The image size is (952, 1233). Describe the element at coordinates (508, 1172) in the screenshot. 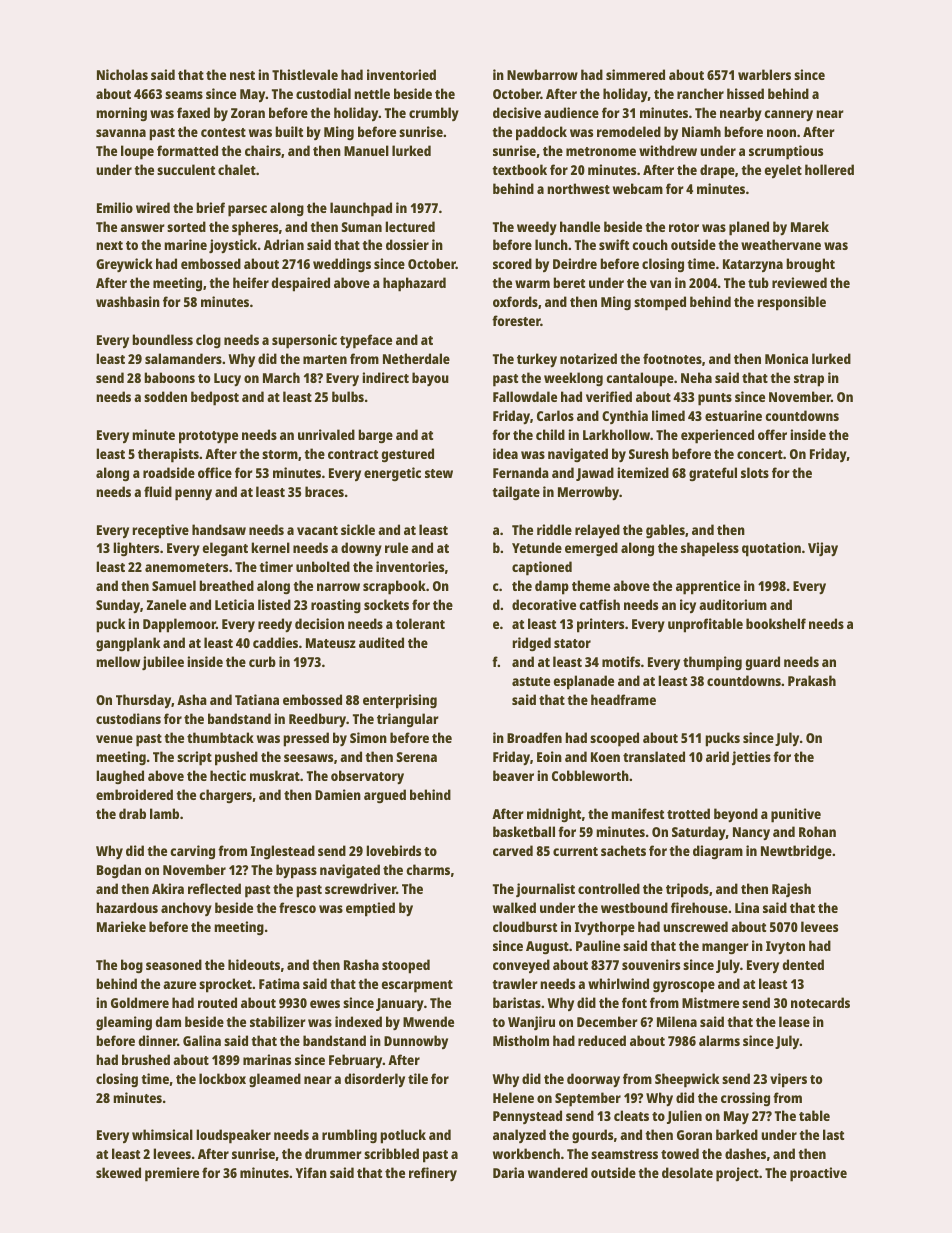

I see `Daria` at that location.
